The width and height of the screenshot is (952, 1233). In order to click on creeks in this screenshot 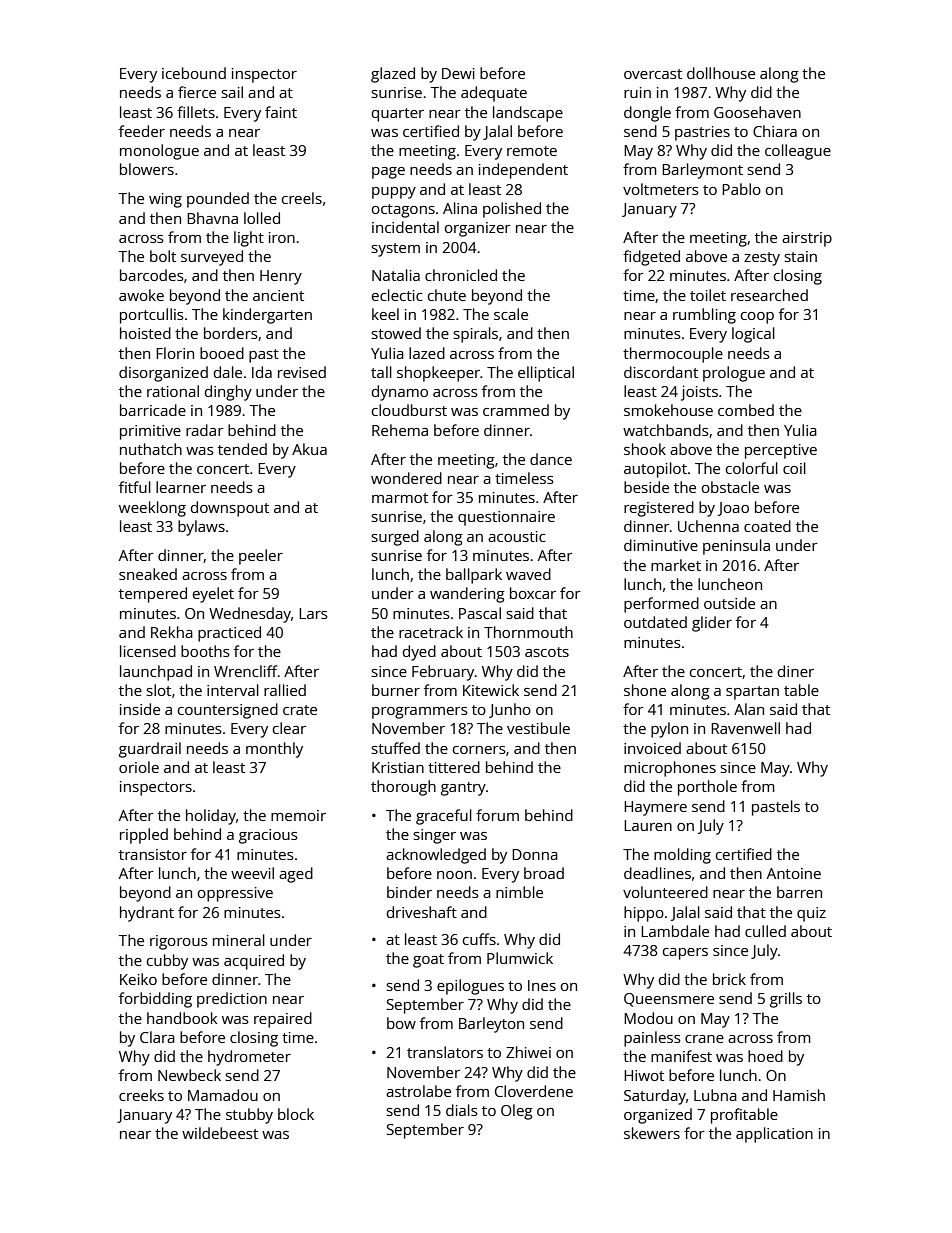, I will do `click(141, 1095)`.
